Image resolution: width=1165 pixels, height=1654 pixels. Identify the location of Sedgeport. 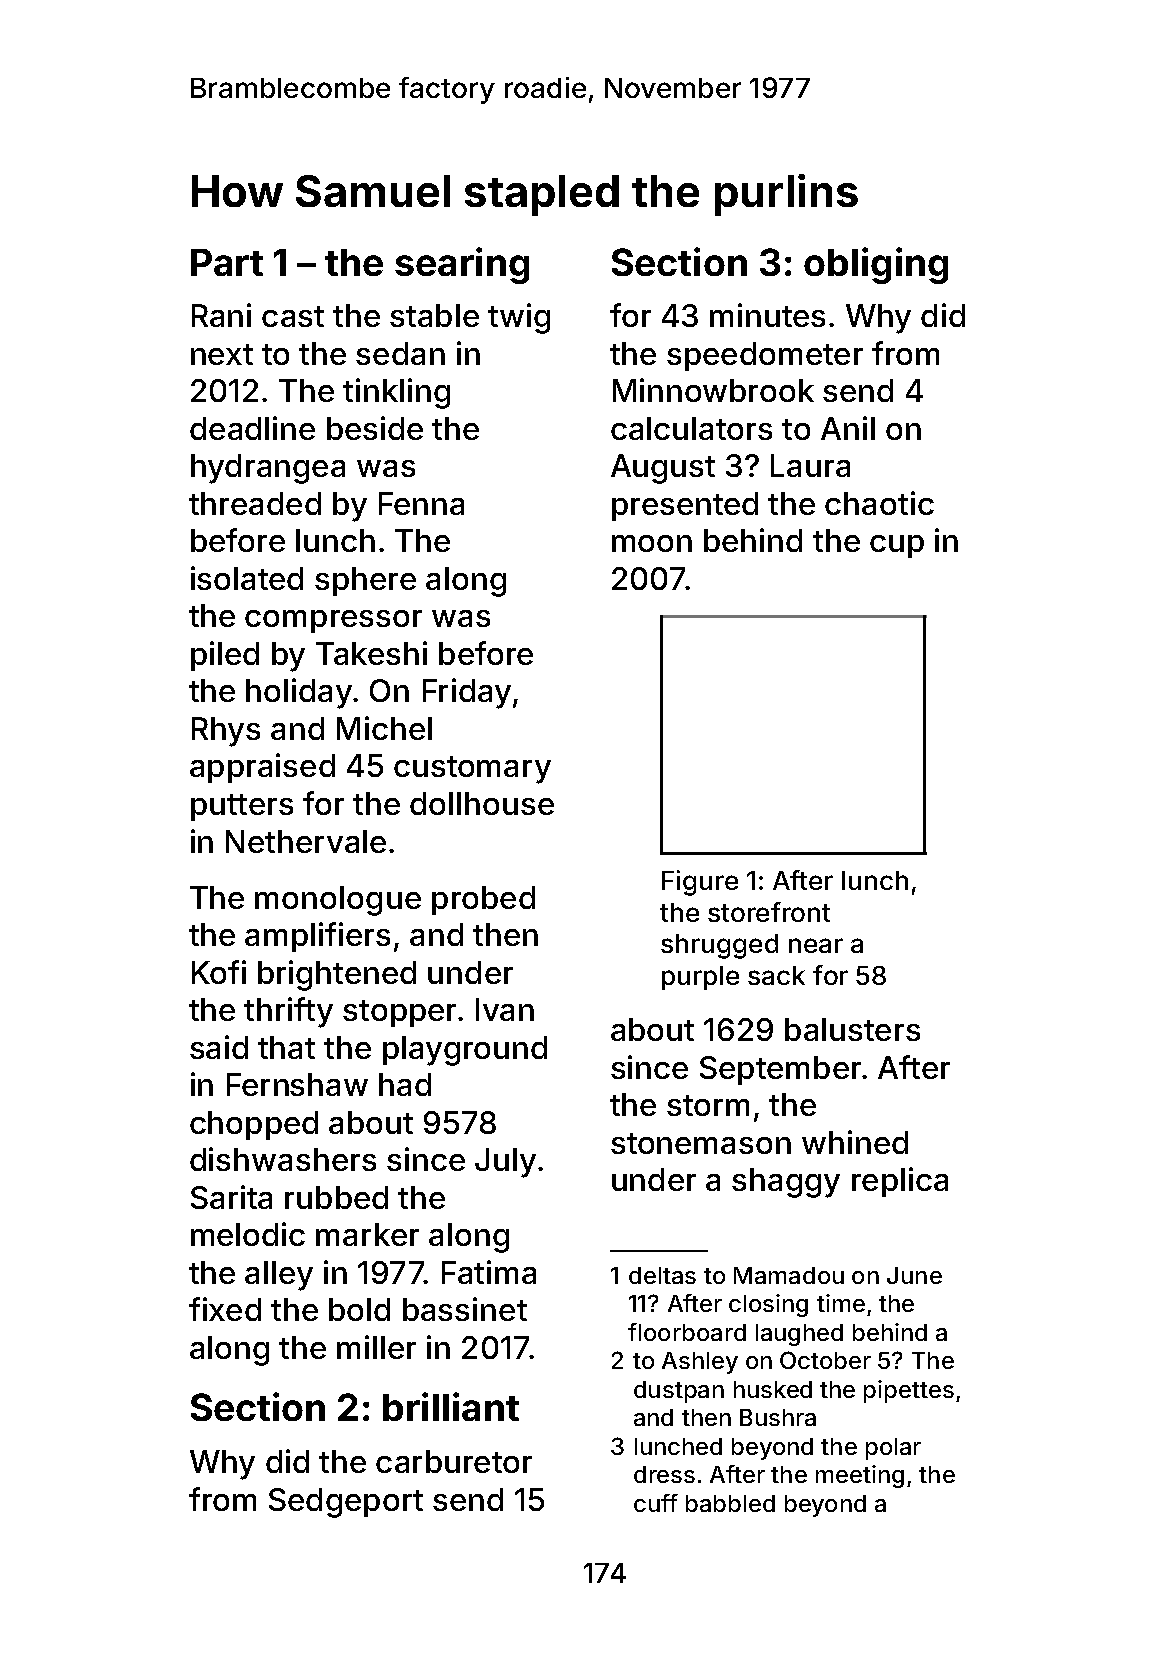
(346, 1503).
